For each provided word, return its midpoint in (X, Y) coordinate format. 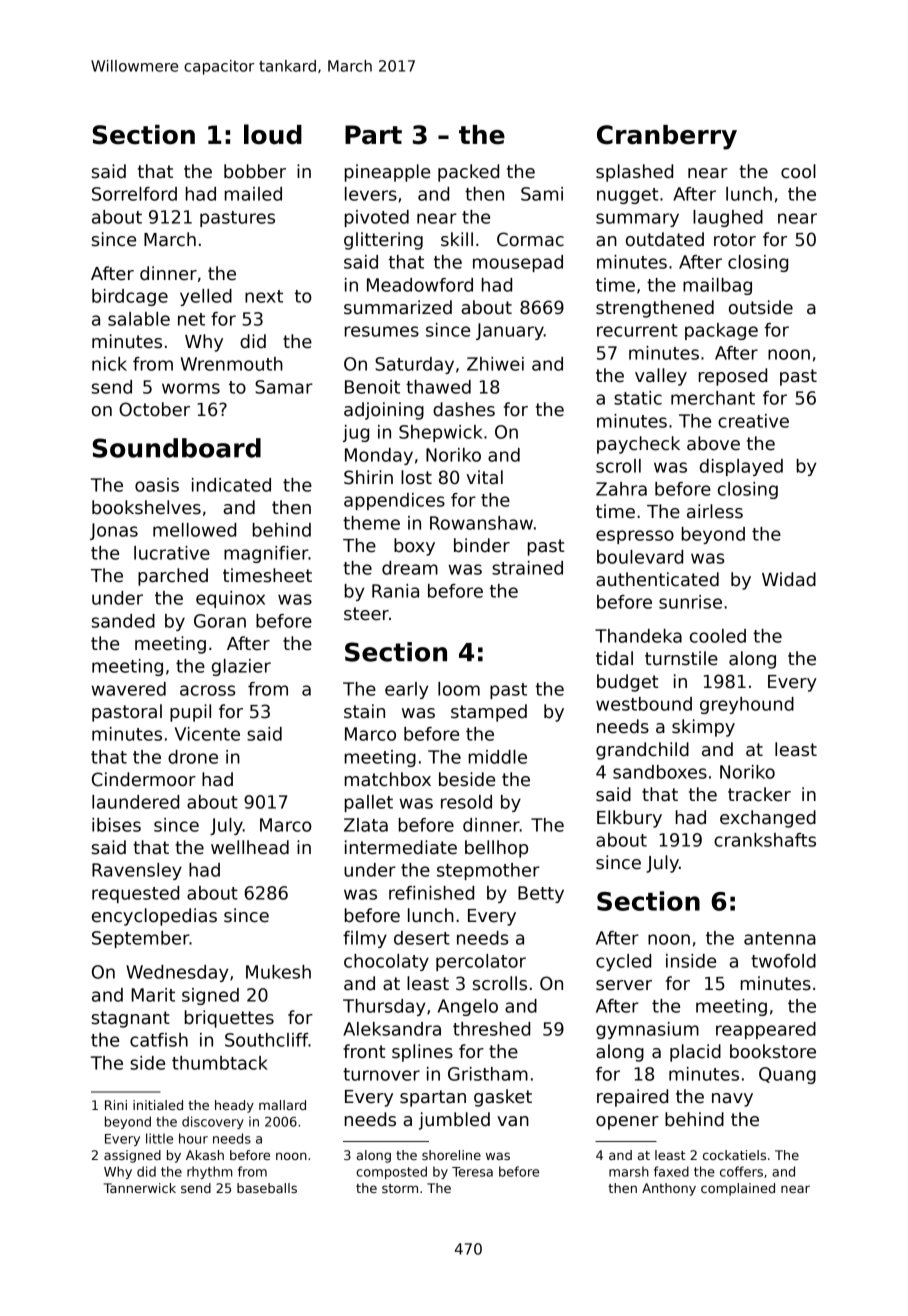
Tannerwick (140, 1188)
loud (273, 134)
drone (193, 757)
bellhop (496, 849)
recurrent (637, 330)
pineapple (387, 173)
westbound (644, 704)
